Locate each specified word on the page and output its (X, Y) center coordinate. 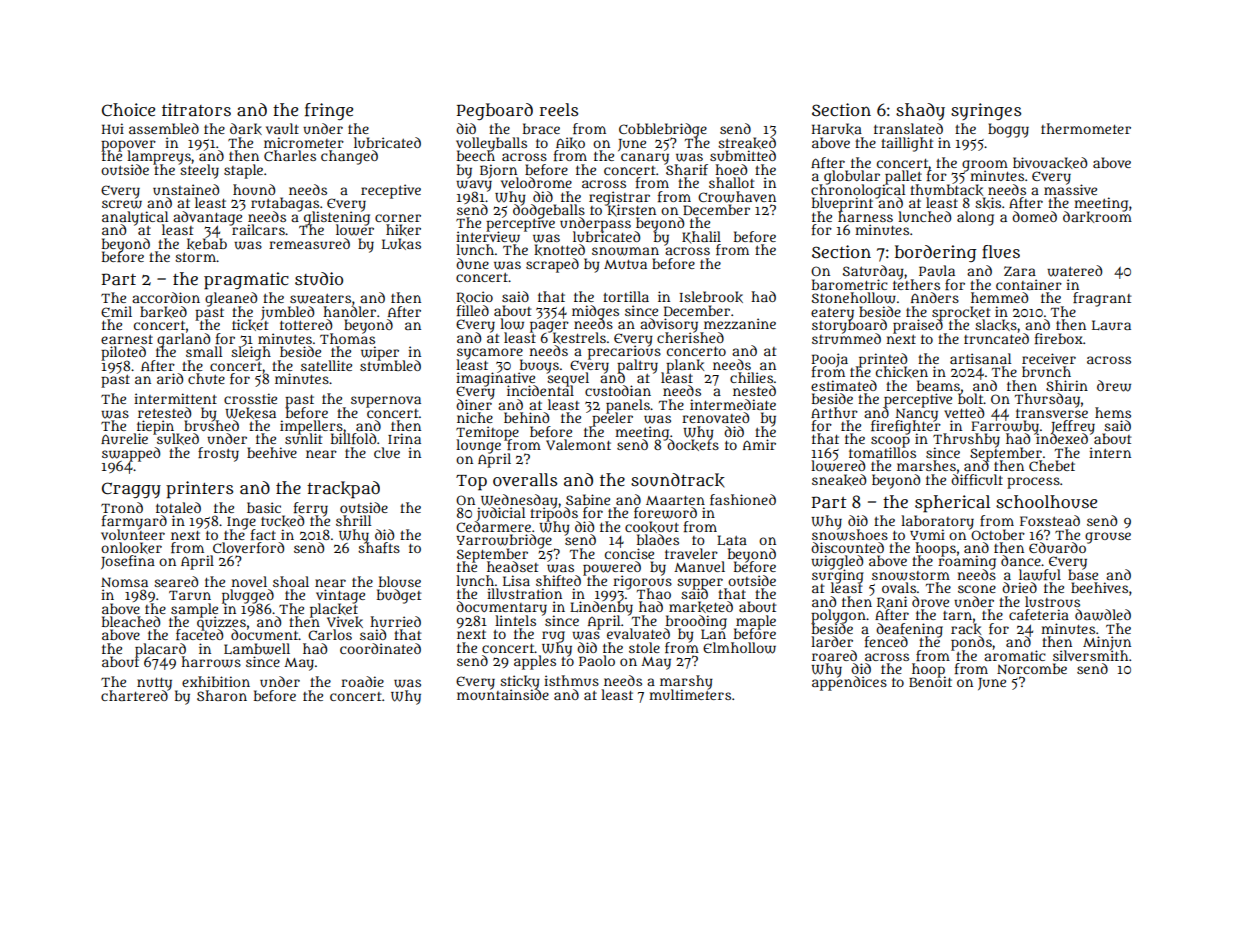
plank (685, 366)
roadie (362, 681)
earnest (127, 339)
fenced (886, 641)
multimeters (690, 694)
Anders (935, 297)
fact (263, 534)
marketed (701, 607)
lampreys (159, 157)
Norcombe (1032, 668)
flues (1001, 252)
